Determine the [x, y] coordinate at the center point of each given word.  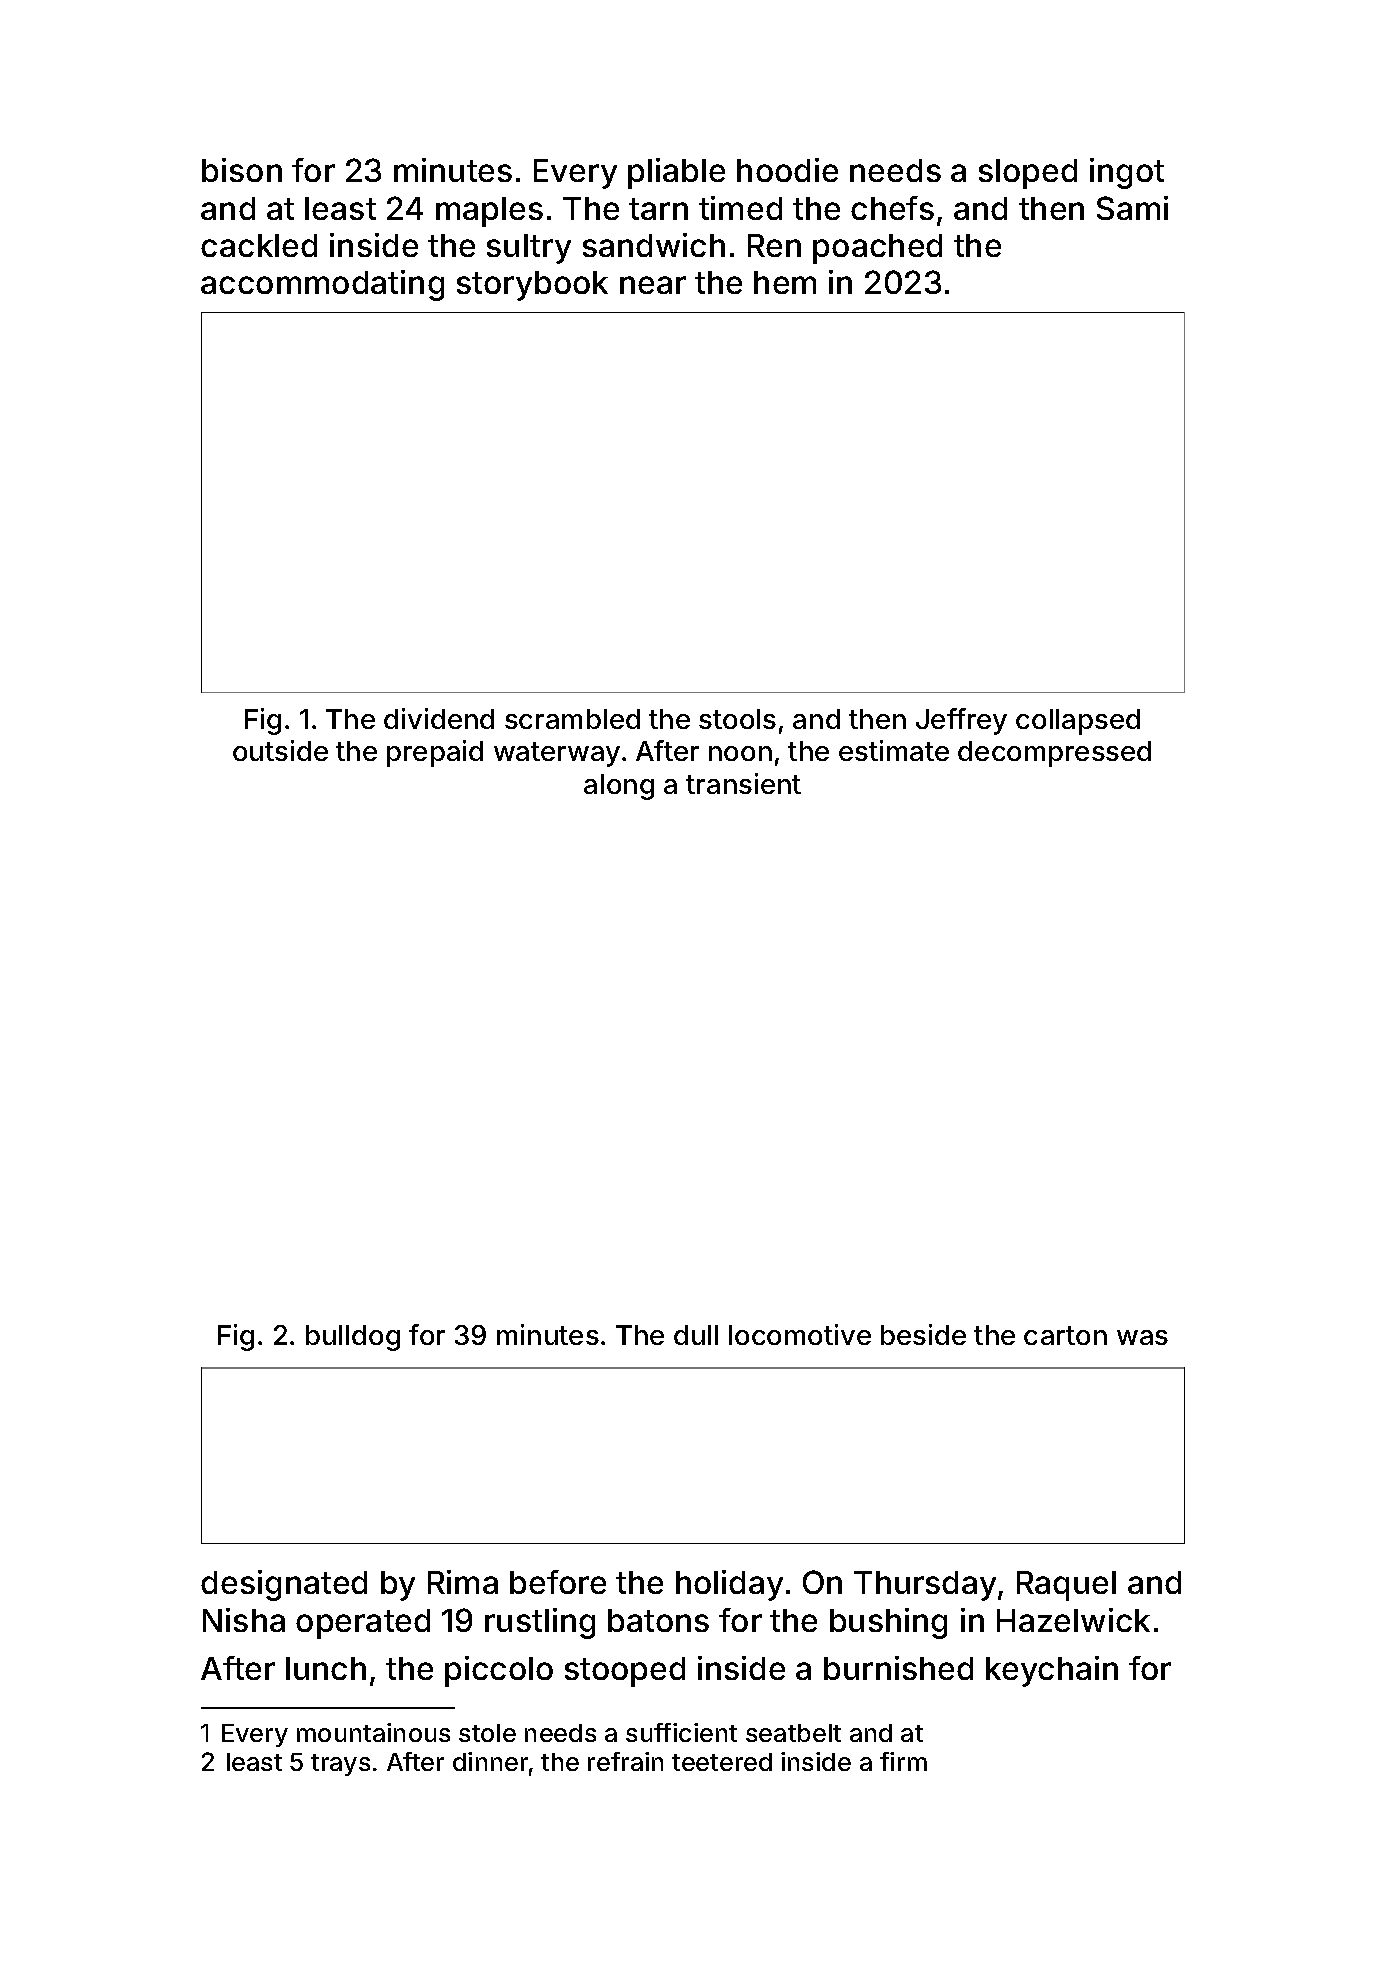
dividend [439, 718]
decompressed [1054, 754]
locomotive [800, 1334]
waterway [557, 754]
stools [737, 719]
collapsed [1078, 722]
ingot [1127, 173]
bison [242, 170]
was [1142, 1337]
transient [743, 783]
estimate [894, 750]
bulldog [353, 1338]
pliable [676, 173]
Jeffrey [961, 721]
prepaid [435, 753]
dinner [490, 1761]
